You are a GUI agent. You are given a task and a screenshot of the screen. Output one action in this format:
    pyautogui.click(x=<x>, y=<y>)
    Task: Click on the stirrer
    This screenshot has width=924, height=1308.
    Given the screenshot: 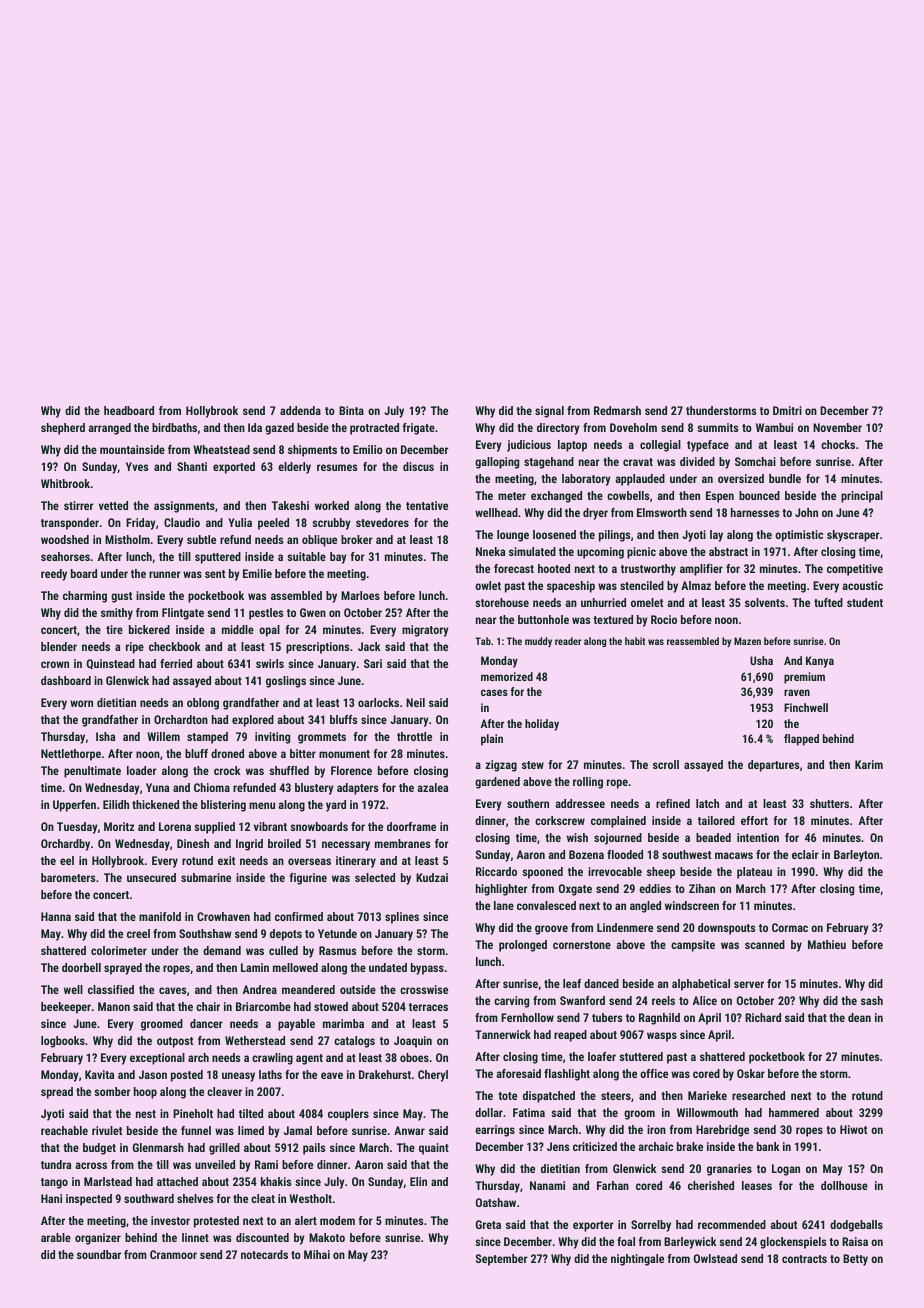 What is the action you would take?
    pyautogui.click(x=78, y=505)
